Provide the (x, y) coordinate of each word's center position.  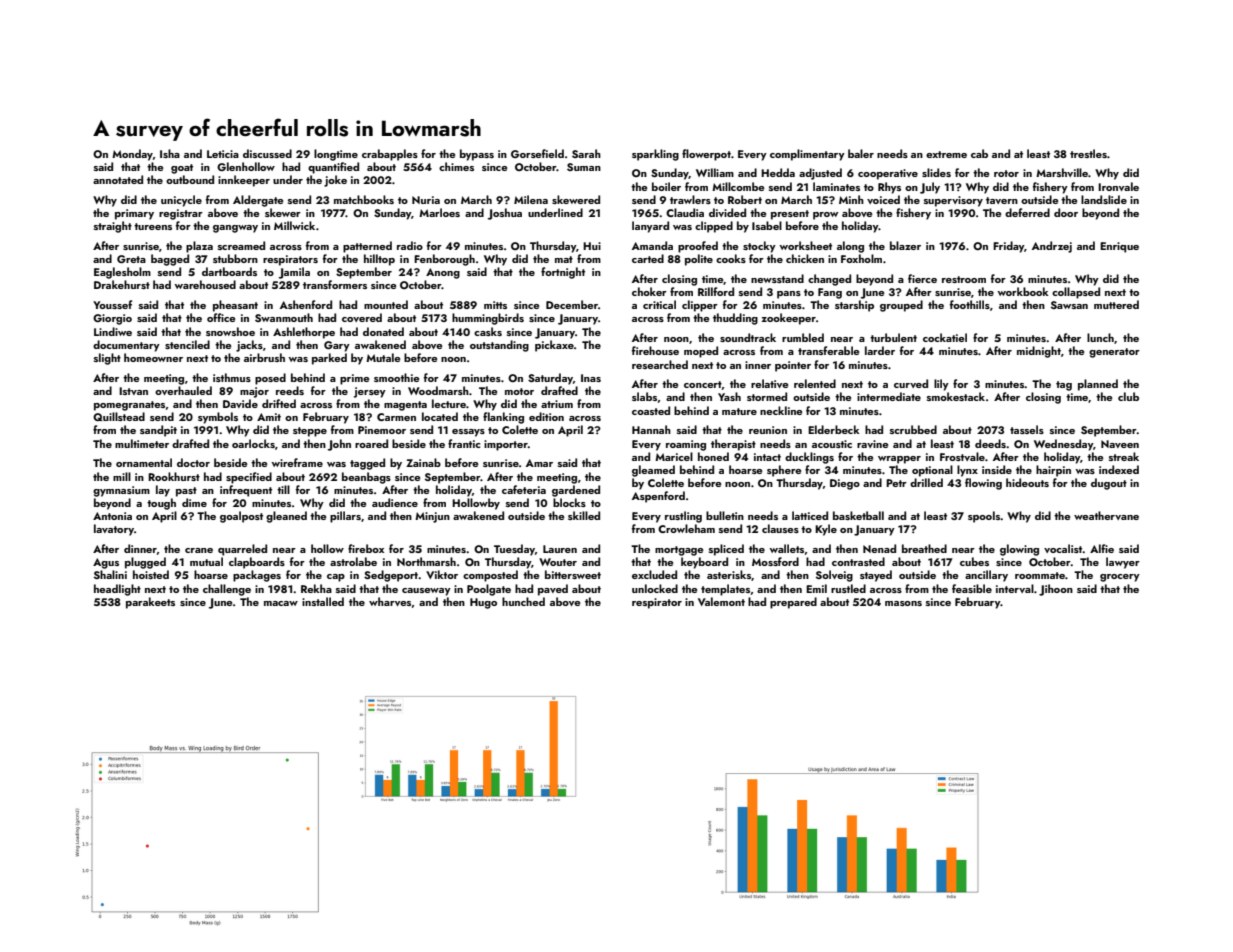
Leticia (223, 154)
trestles (1088, 153)
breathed (924, 548)
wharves (390, 601)
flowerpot (706, 155)
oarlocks (253, 443)
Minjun (432, 517)
